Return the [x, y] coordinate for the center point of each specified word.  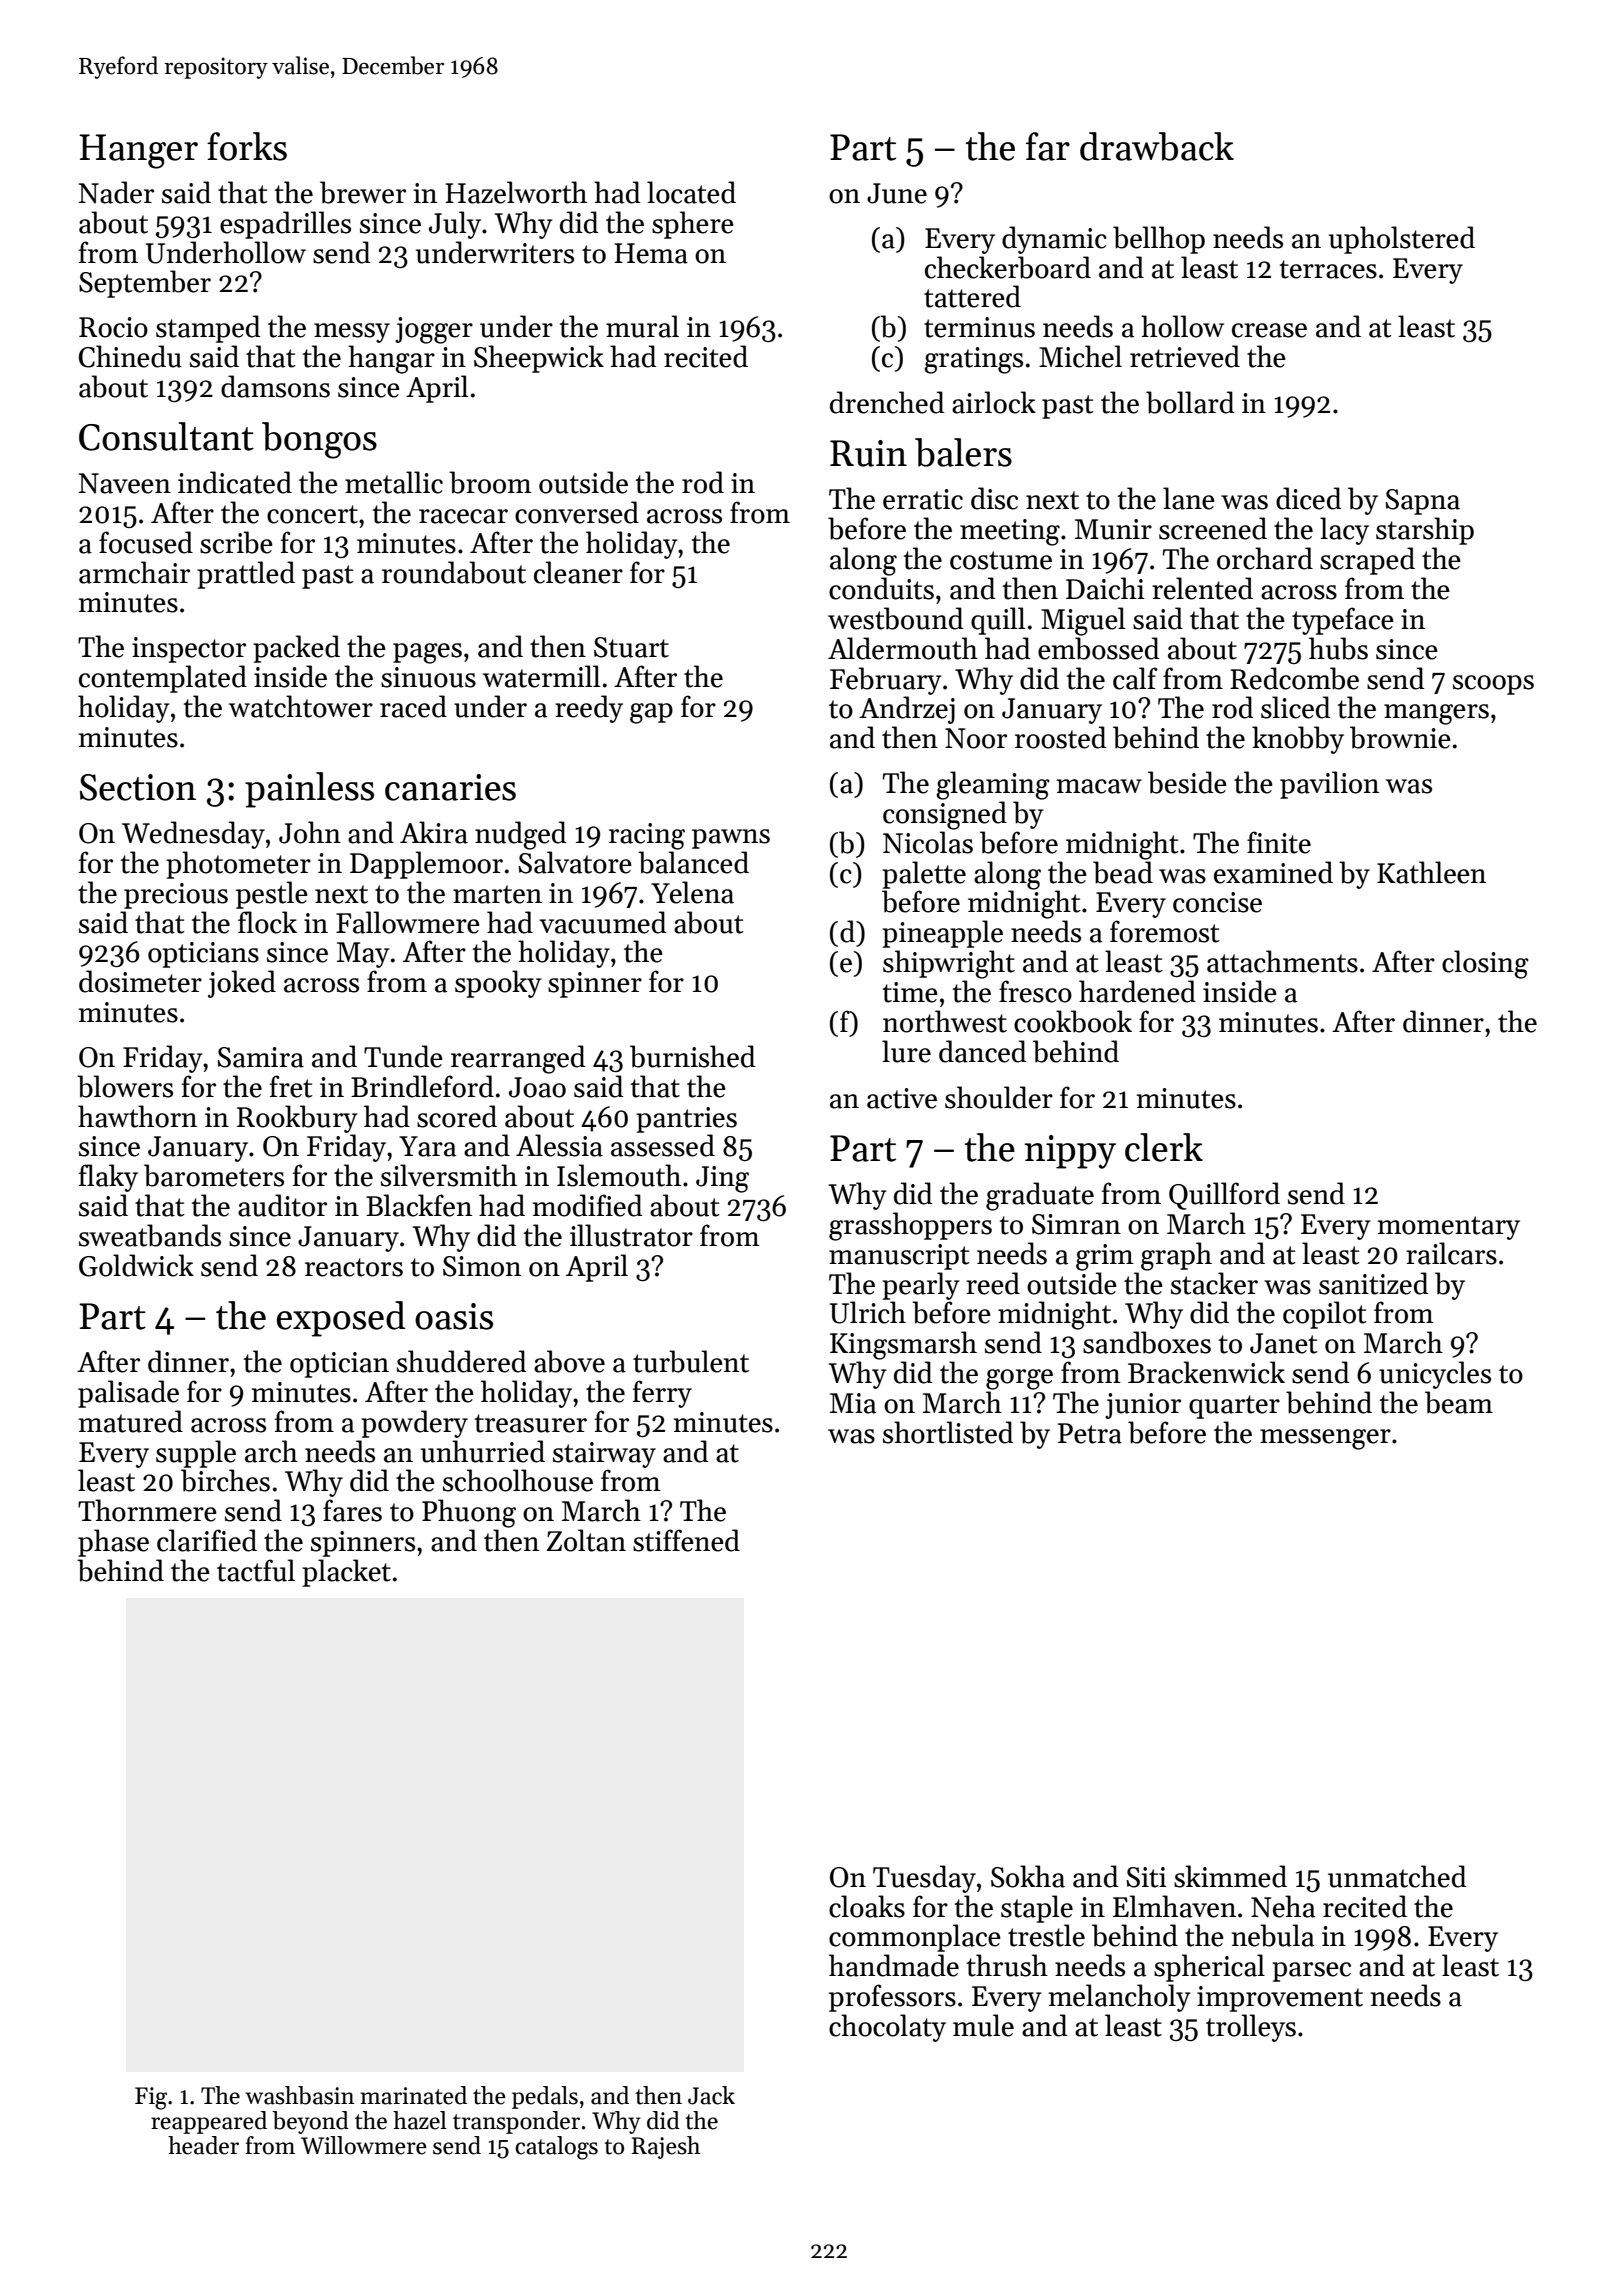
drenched [887, 402]
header [203, 2145]
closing [1485, 964]
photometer [238, 865]
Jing [722, 1179]
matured [131, 1421]
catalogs [556, 2148]
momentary [1449, 1228]
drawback [1157, 146]
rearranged [518, 1059]
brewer [363, 192]
